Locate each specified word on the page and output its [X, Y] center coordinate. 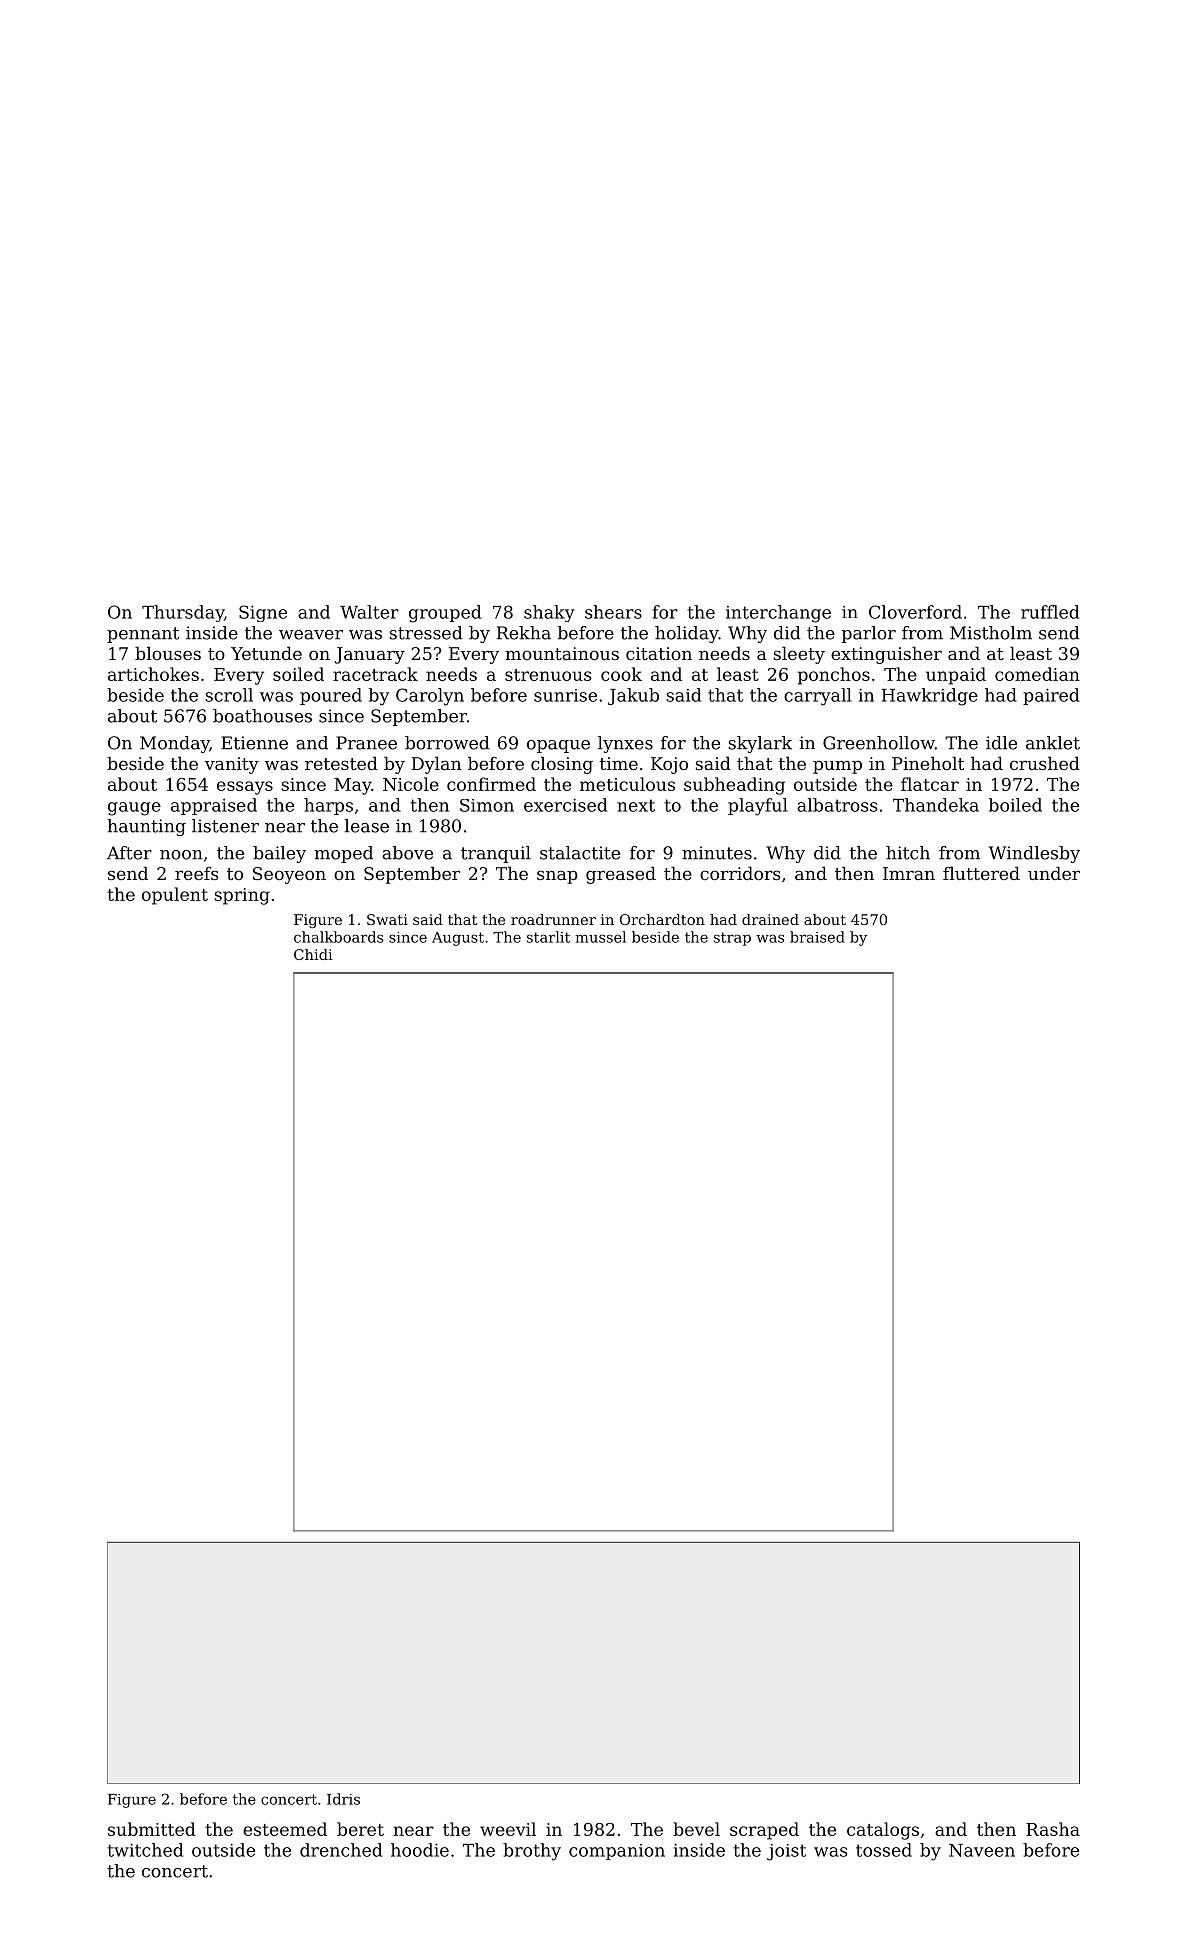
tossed [884, 1850]
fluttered [981, 873]
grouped [445, 614]
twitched [145, 1850]
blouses [168, 653]
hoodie [420, 1850]
